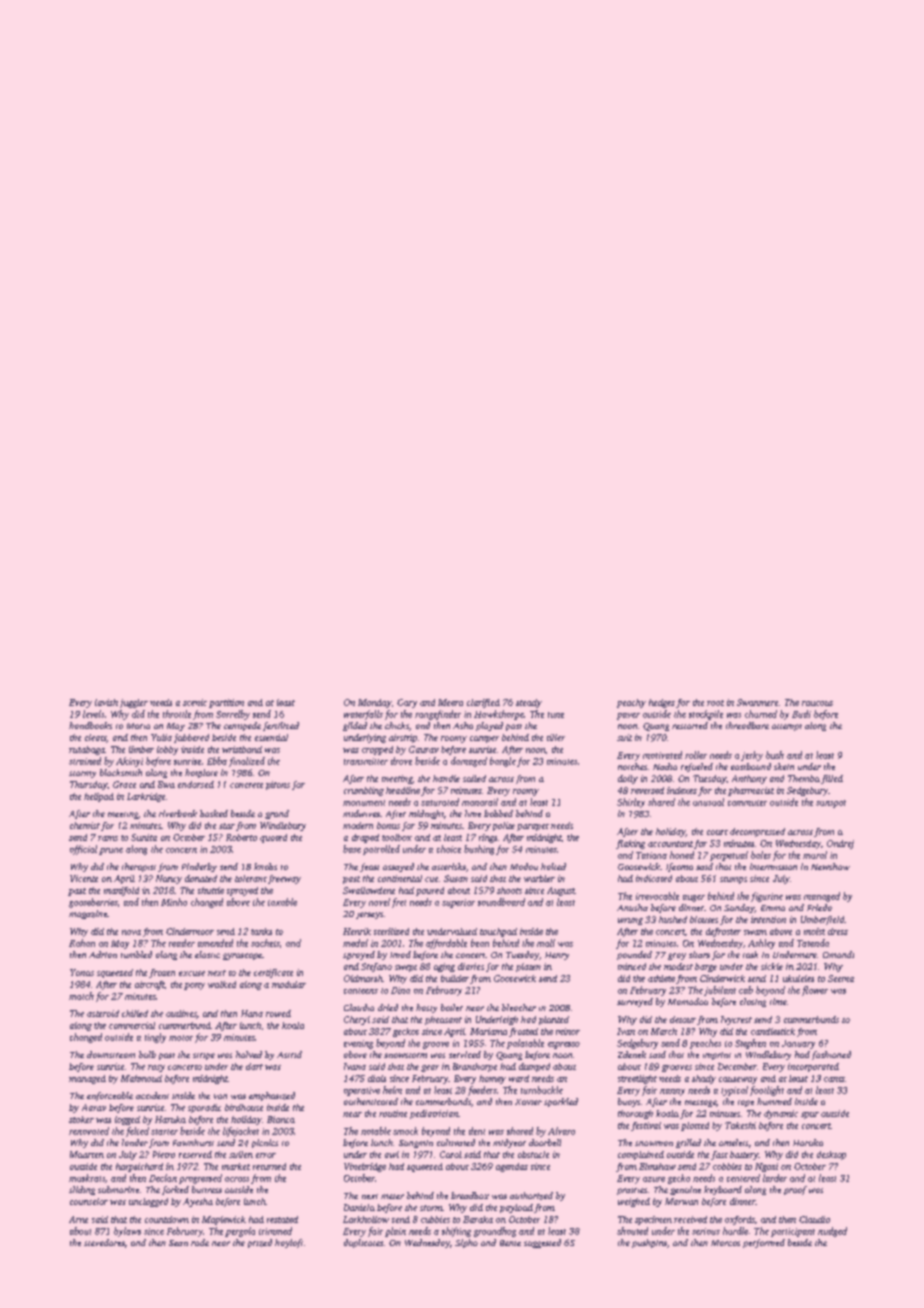  What do you see at coordinates (767, 897) in the screenshot?
I see `figurine` at bounding box center [767, 897].
